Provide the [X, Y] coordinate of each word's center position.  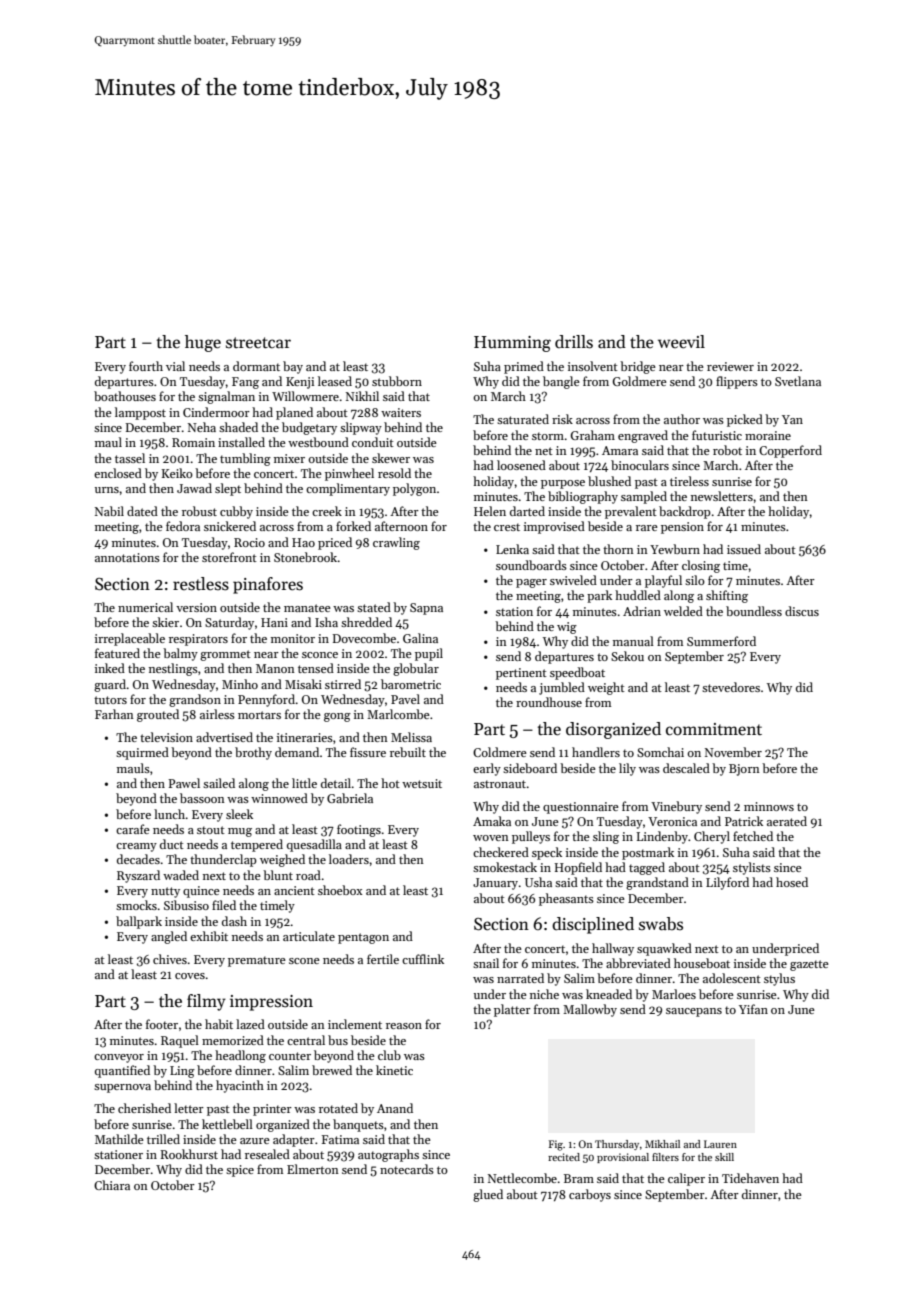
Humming [512, 344]
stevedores [731, 687]
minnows [769, 806]
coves [190, 976]
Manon [275, 668]
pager [531, 583]
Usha [538, 882]
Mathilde [119, 1139]
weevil [681, 342]
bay [293, 367]
